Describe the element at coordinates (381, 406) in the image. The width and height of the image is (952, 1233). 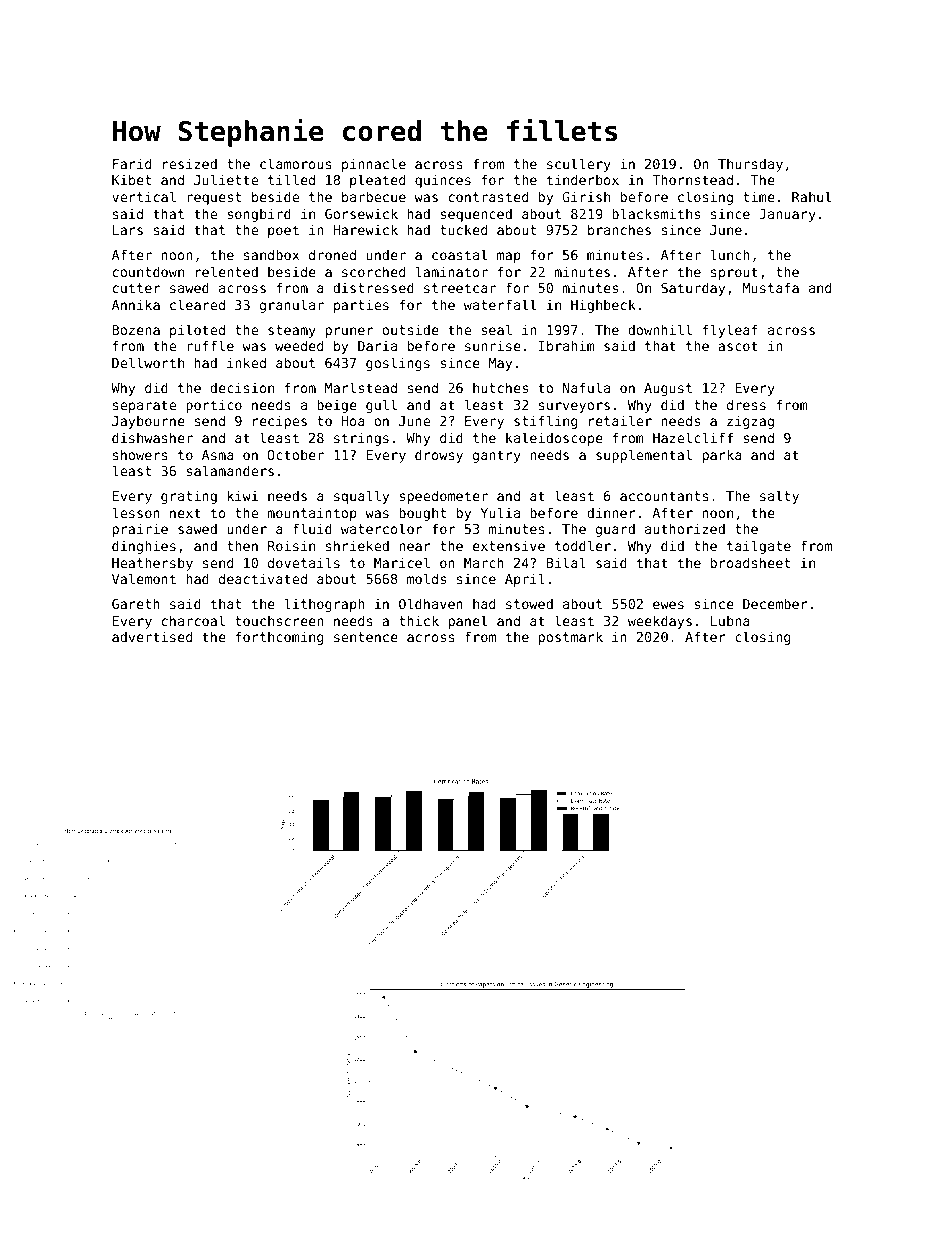
I see `gull` at that location.
